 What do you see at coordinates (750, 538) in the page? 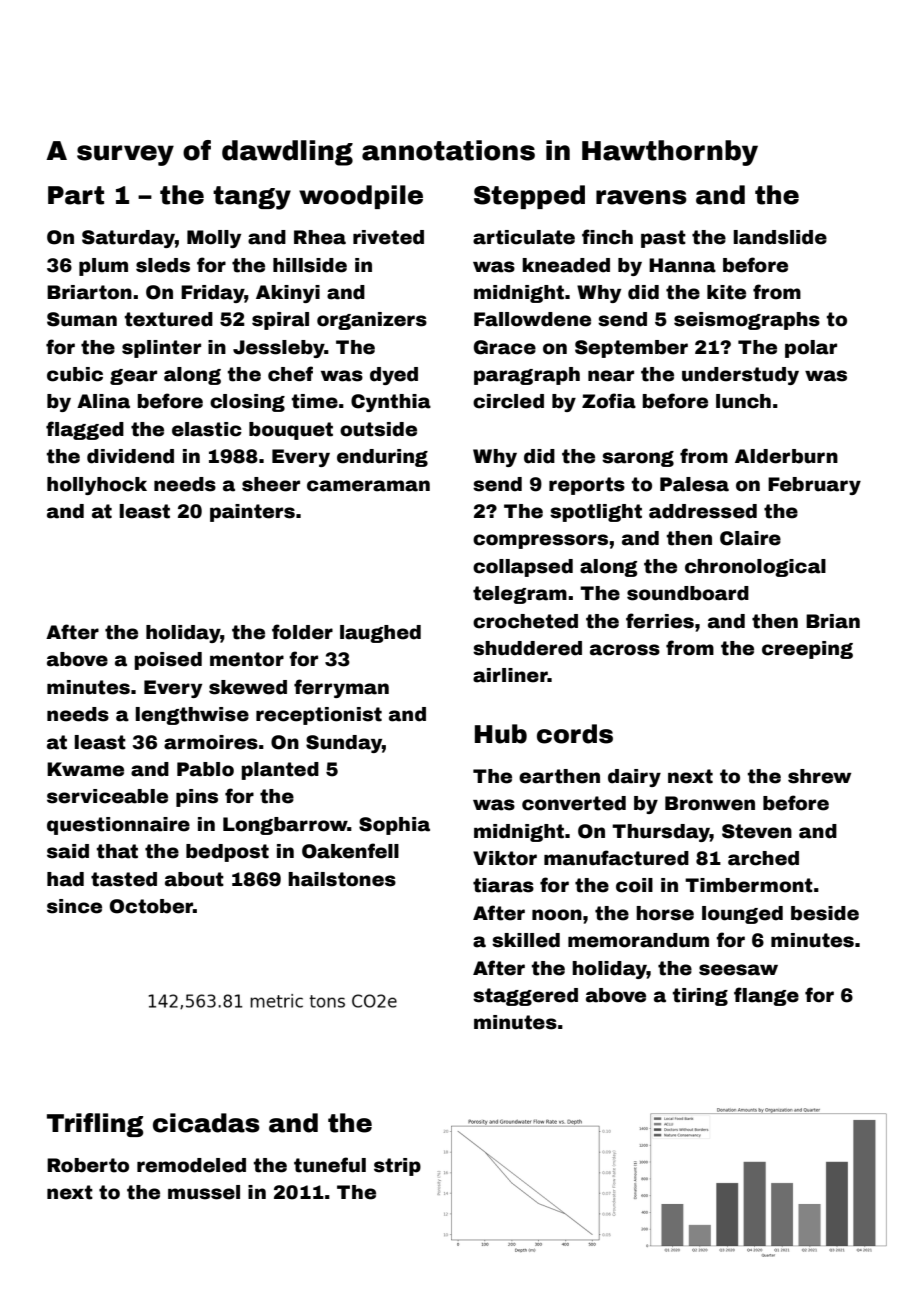
I see `Claire` at bounding box center [750, 538].
